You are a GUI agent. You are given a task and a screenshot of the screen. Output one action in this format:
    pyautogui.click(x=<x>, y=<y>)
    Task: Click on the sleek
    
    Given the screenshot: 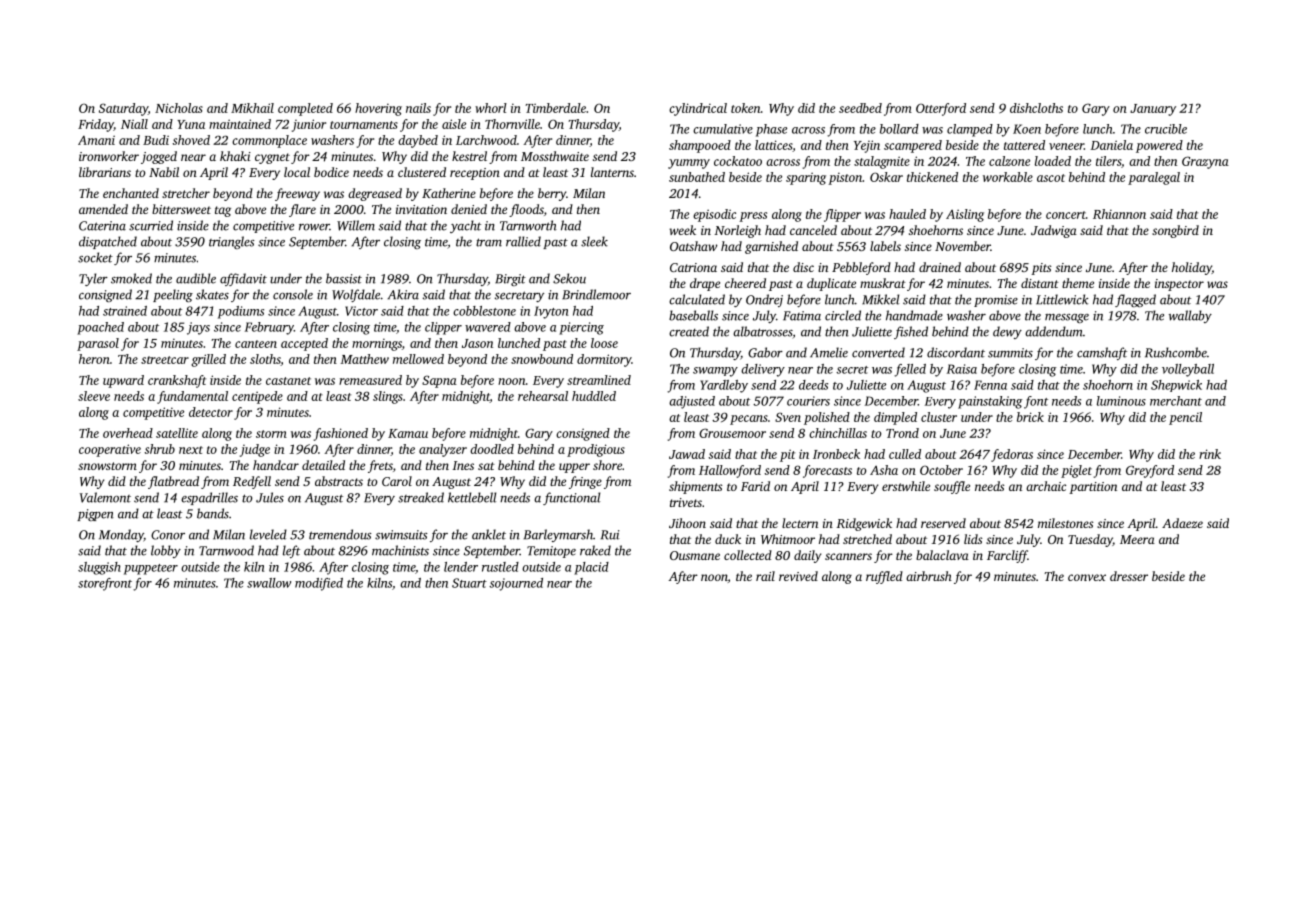 What is the action you would take?
    pyautogui.click(x=594, y=241)
